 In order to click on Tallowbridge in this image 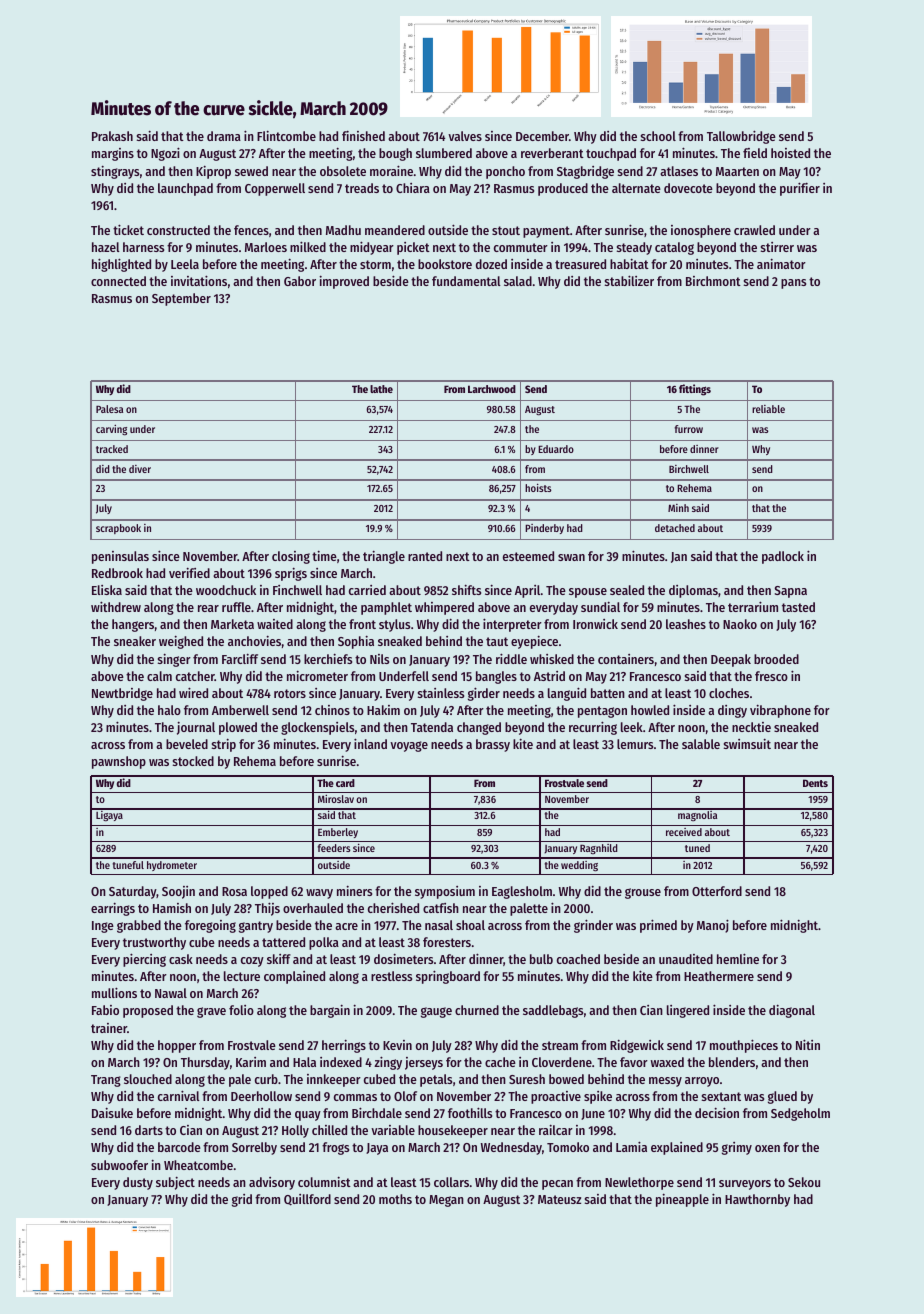, I will do `click(741, 137)`.
